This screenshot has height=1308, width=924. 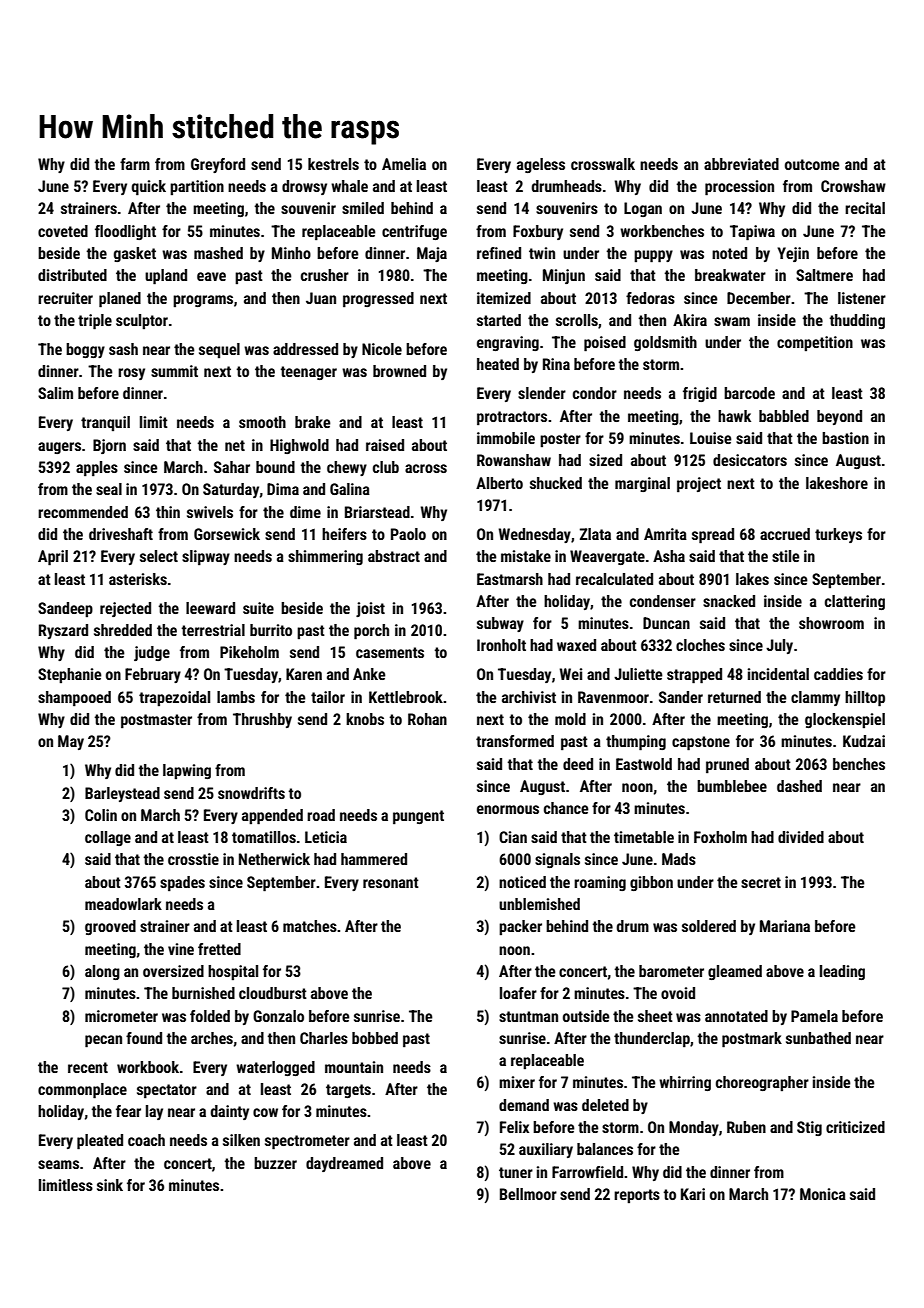 I want to click on dainty, so click(x=230, y=1112).
